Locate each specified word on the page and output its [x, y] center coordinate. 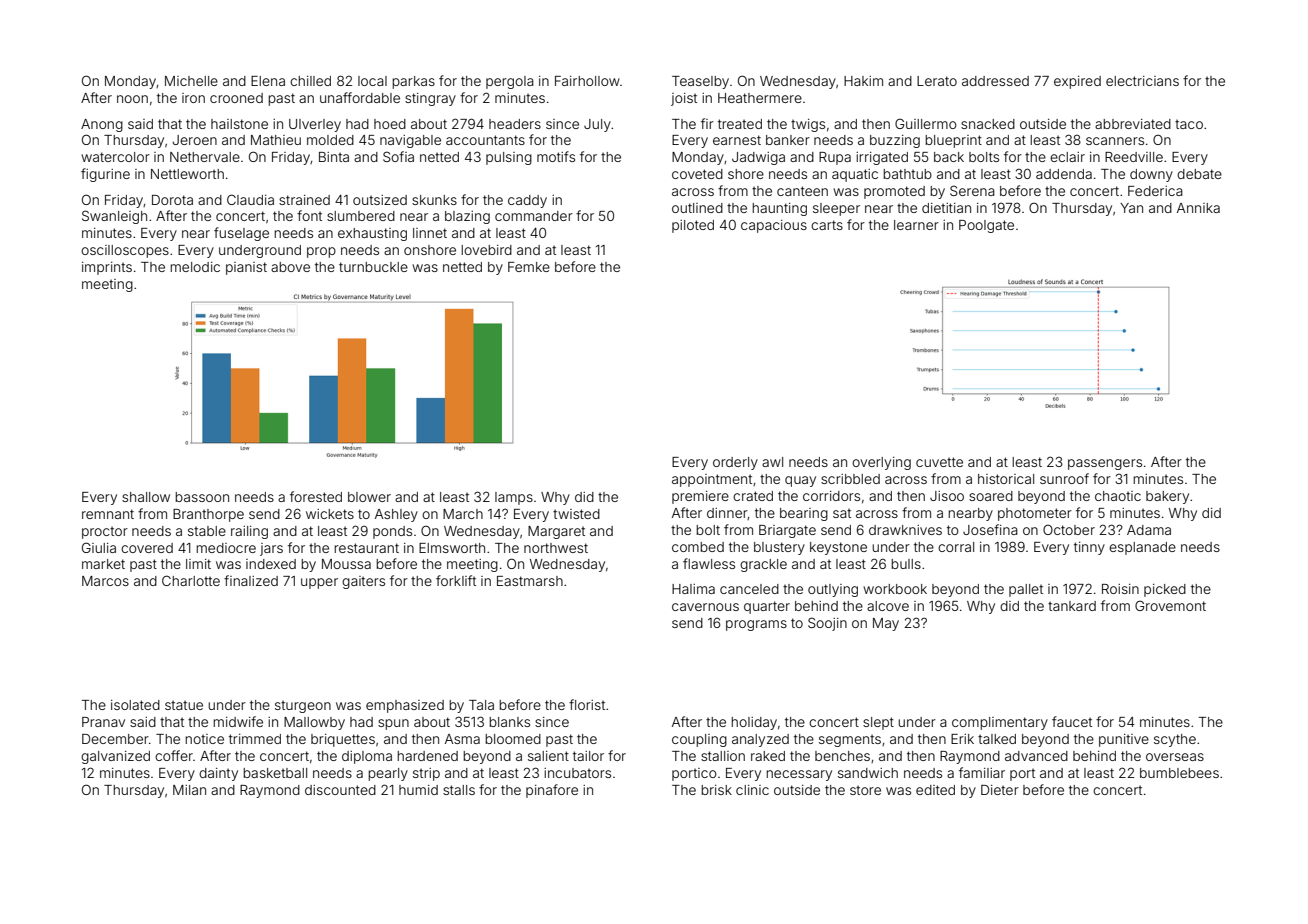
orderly [735, 463]
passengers [1105, 464]
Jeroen [194, 140]
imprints [107, 268]
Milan [189, 790]
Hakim [863, 81]
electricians [1142, 81]
